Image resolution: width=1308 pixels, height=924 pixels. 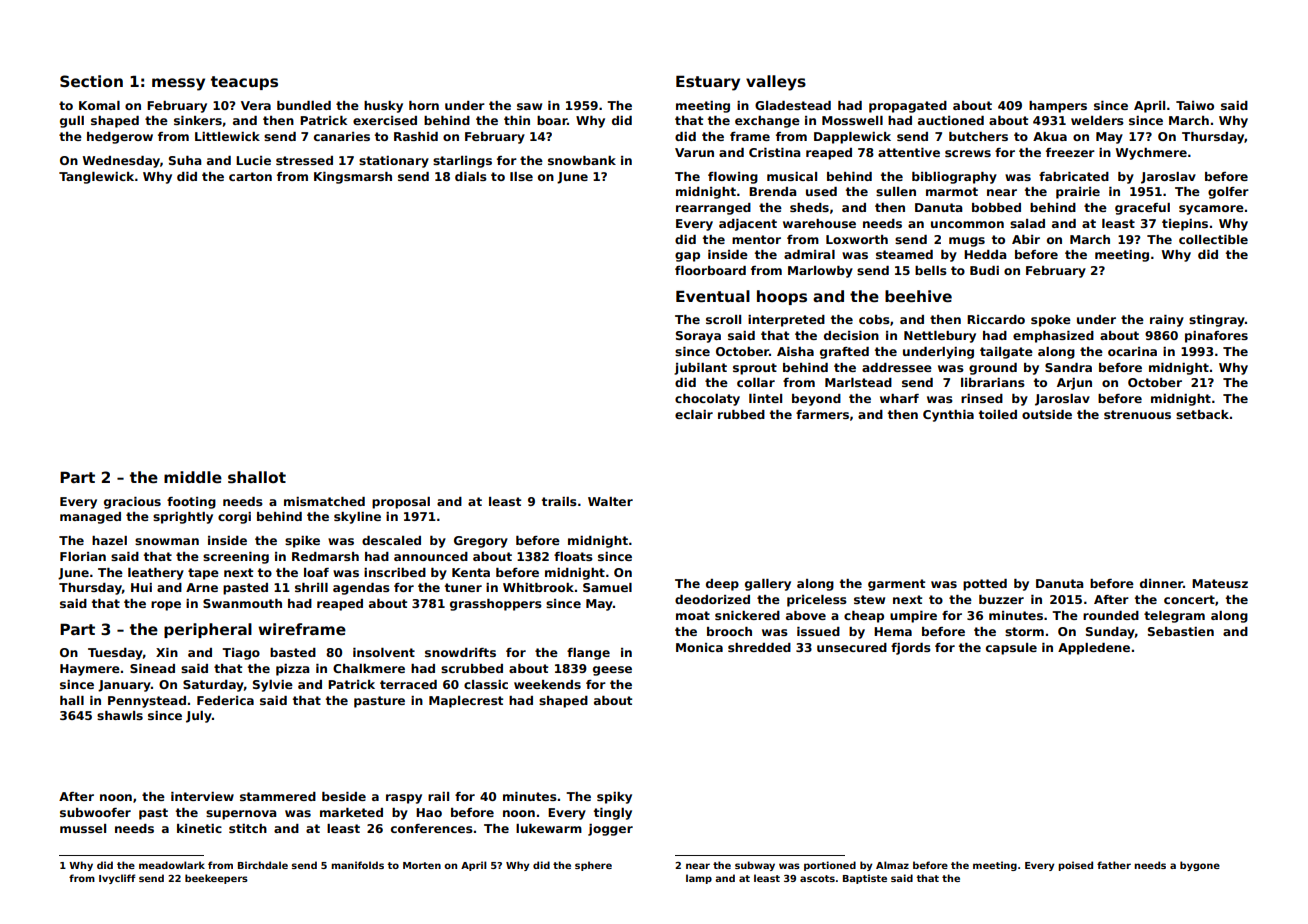 I want to click on warehouse, so click(x=819, y=223).
